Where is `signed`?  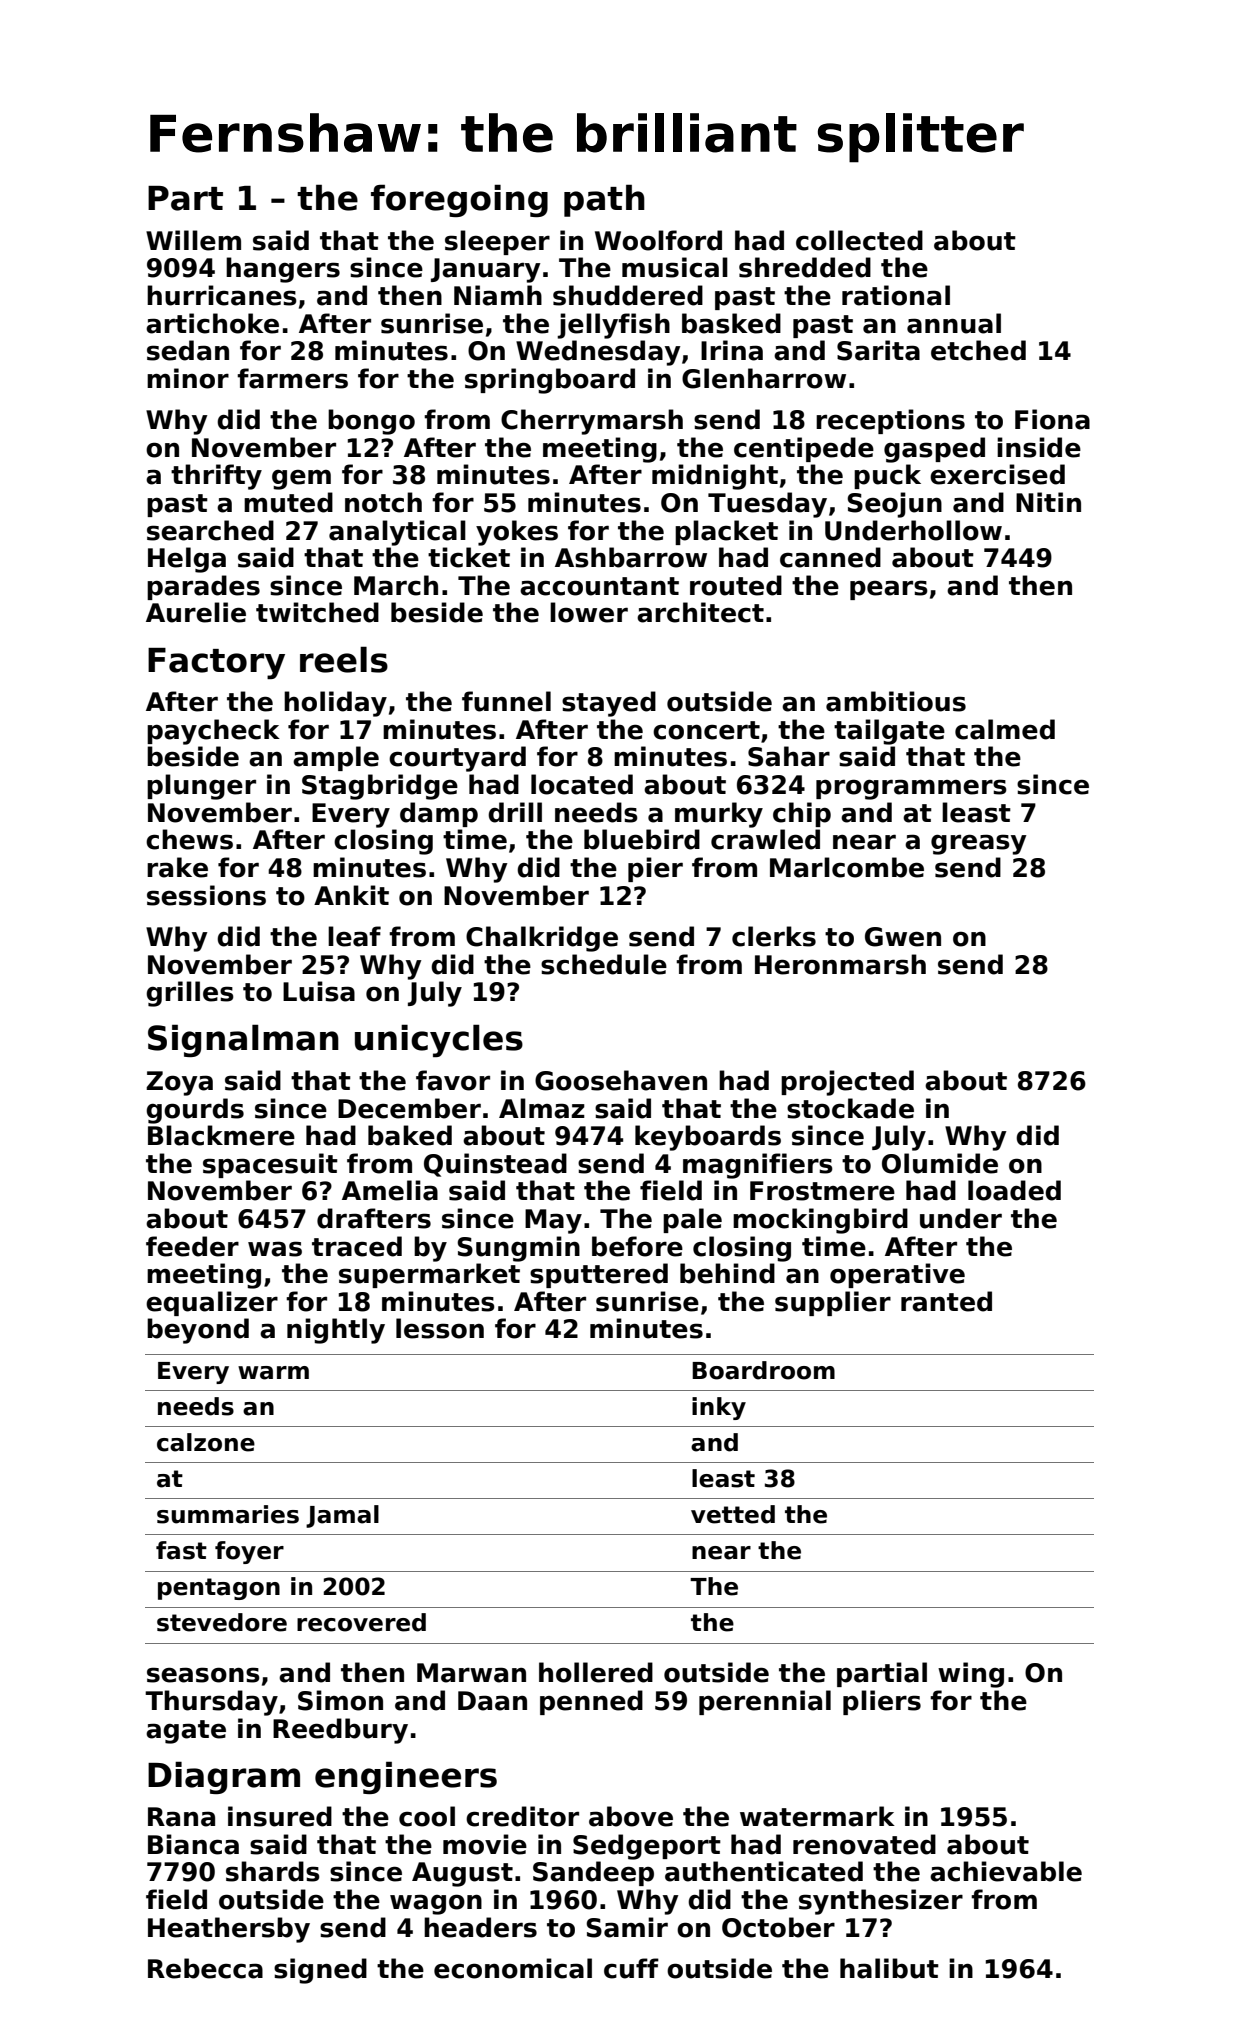
signed is located at coordinates (320, 1971).
